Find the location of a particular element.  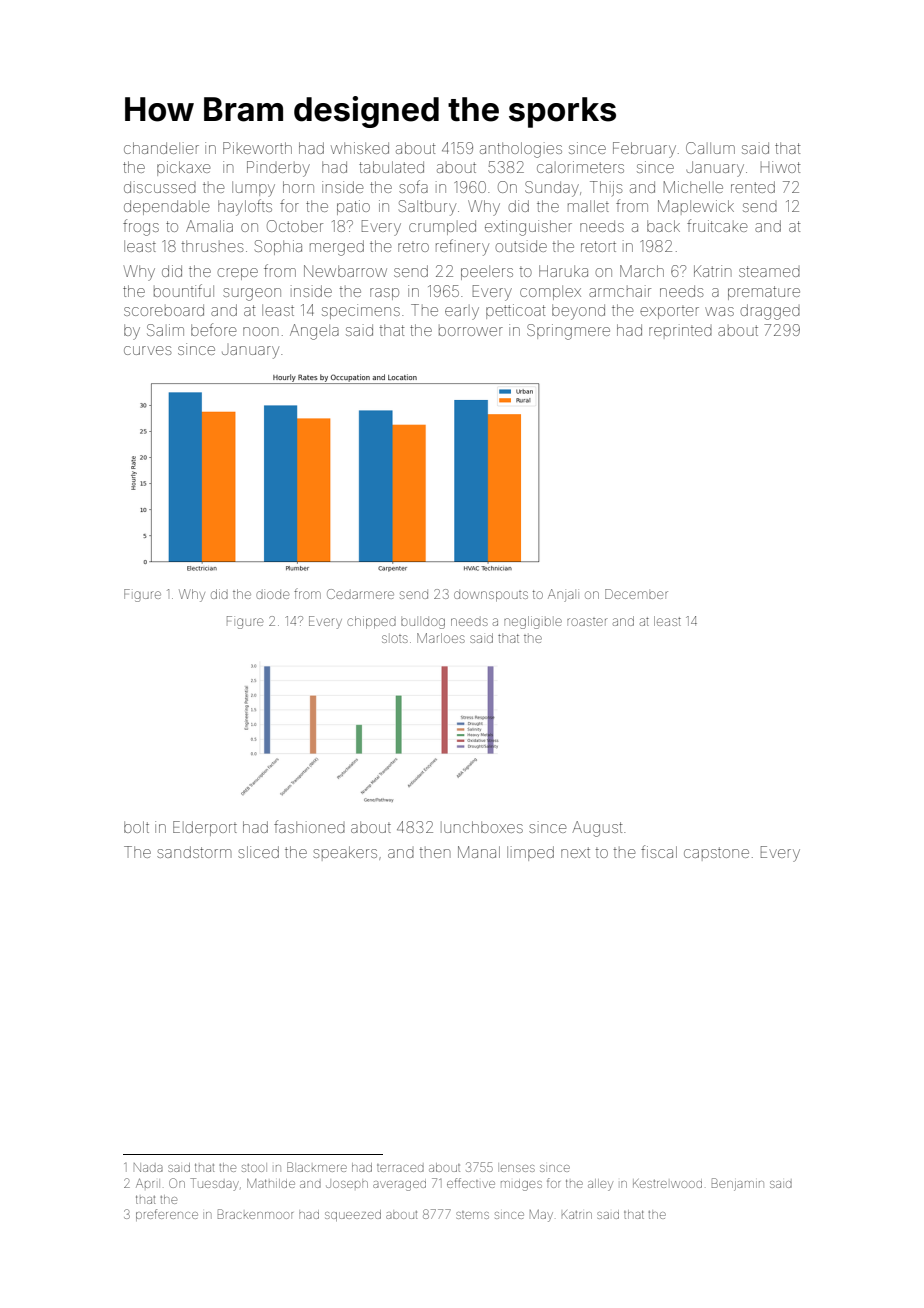

anthologies is located at coordinates (521, 150).
